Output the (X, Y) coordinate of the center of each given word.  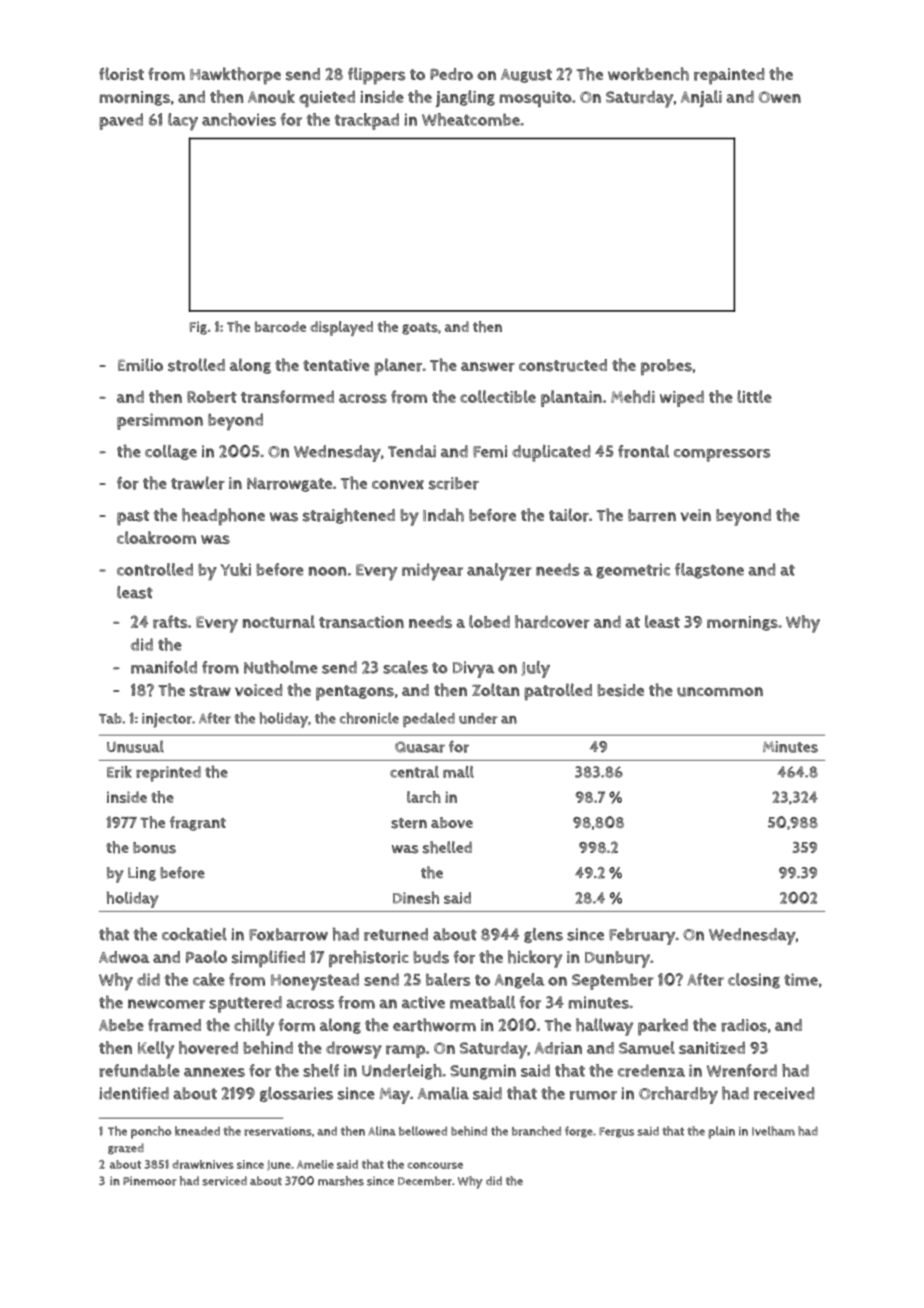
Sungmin (483, 1072)
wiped (682, 398)
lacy (183, 121)
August (526, 76)
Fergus (616, 1132)
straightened (349, 516)
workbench (648, 74)
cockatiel (194, 934)
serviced (224, 1181)
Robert (212, 397)
